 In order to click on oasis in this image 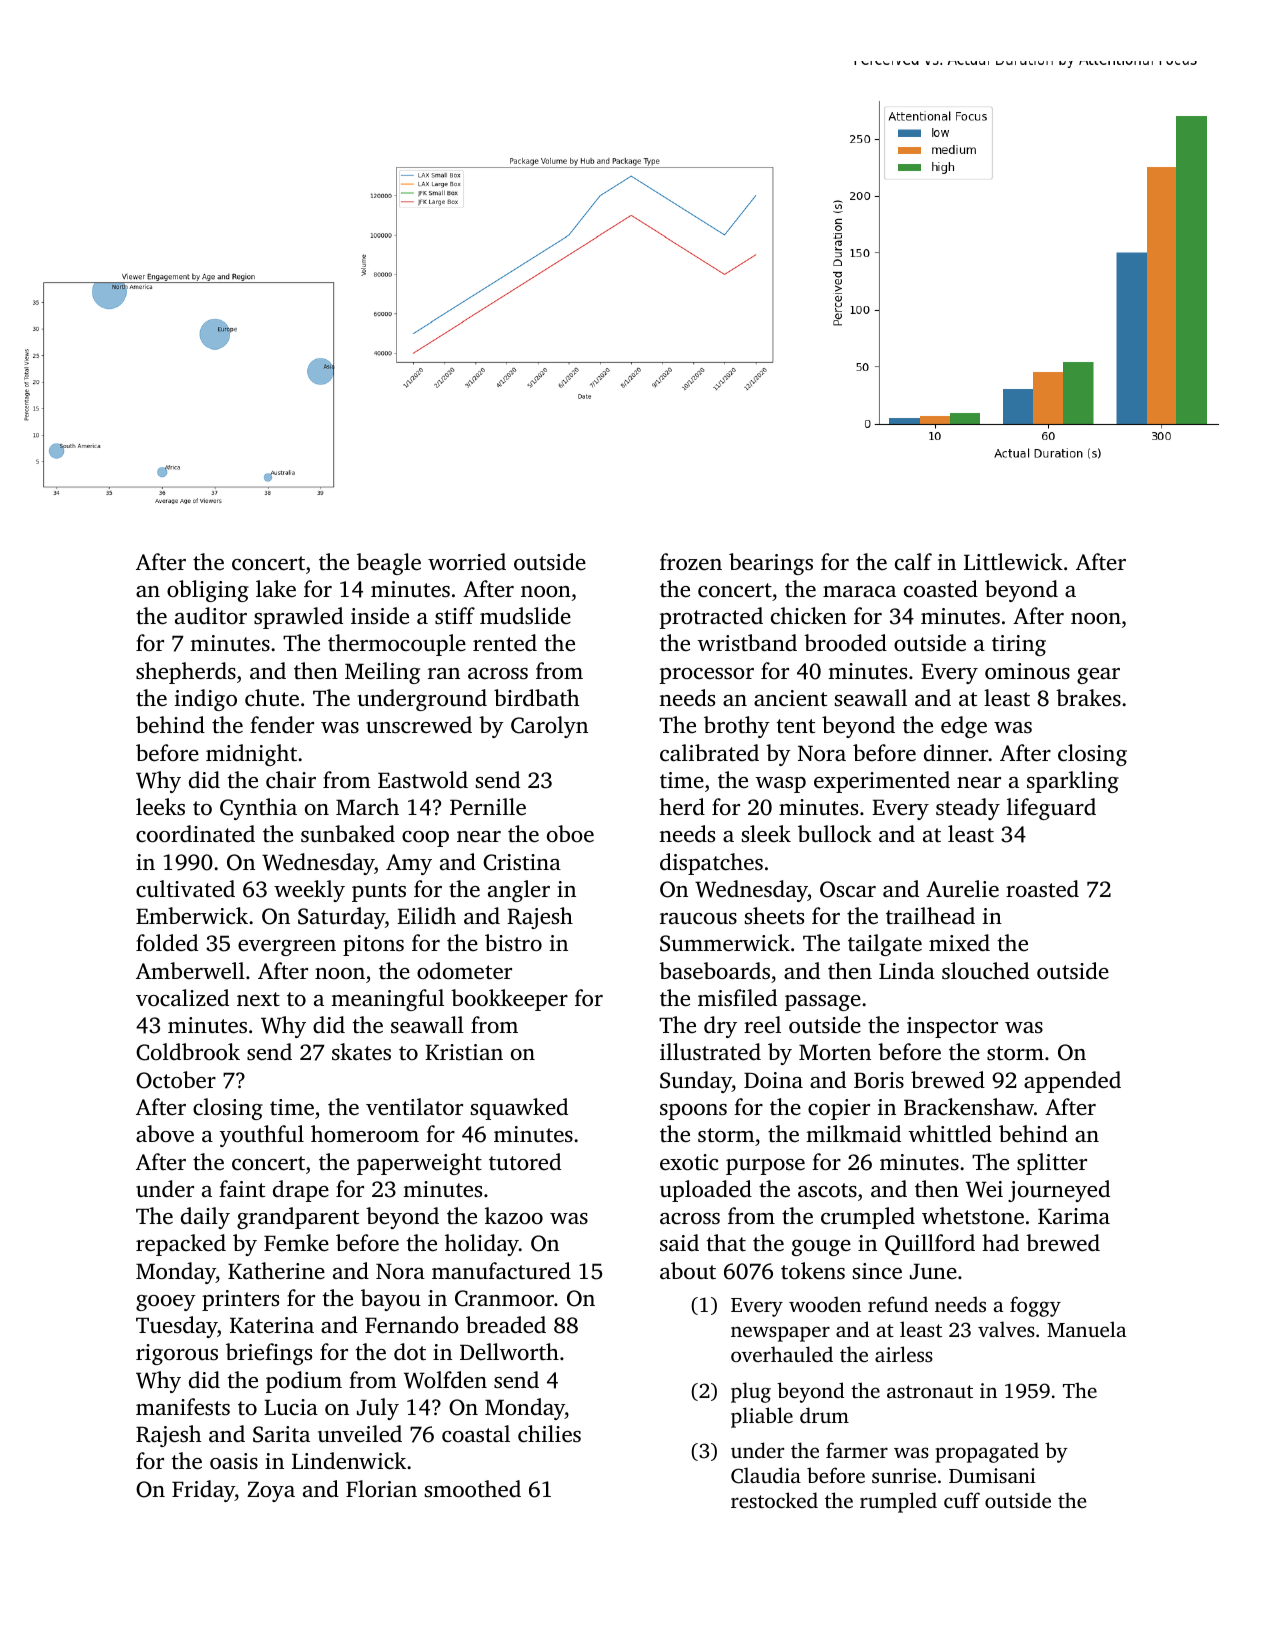, I will do `click(234, 1461)`.
